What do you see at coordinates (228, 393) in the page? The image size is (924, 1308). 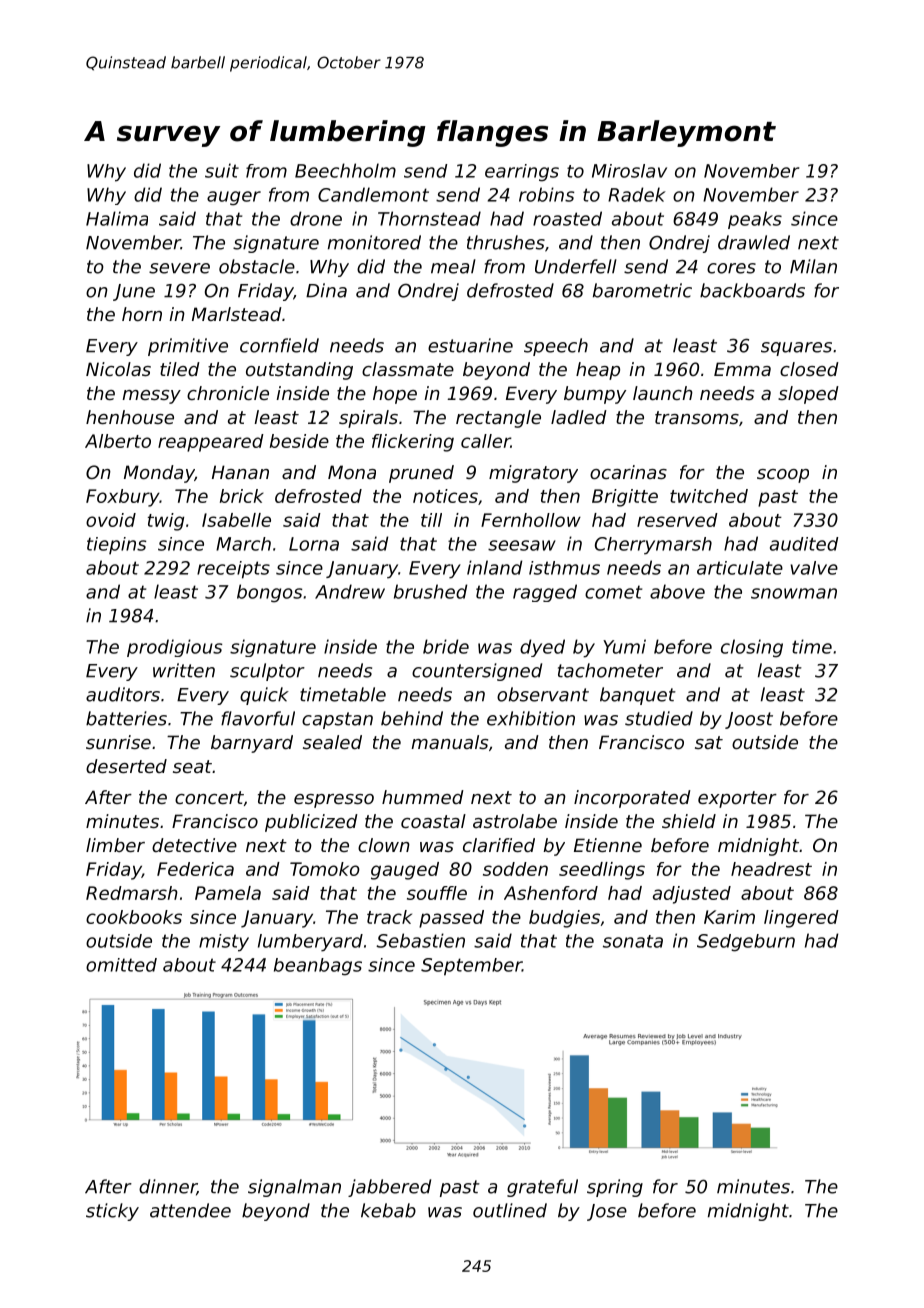 I see `chronicle` at bounding box center [228, 393].
